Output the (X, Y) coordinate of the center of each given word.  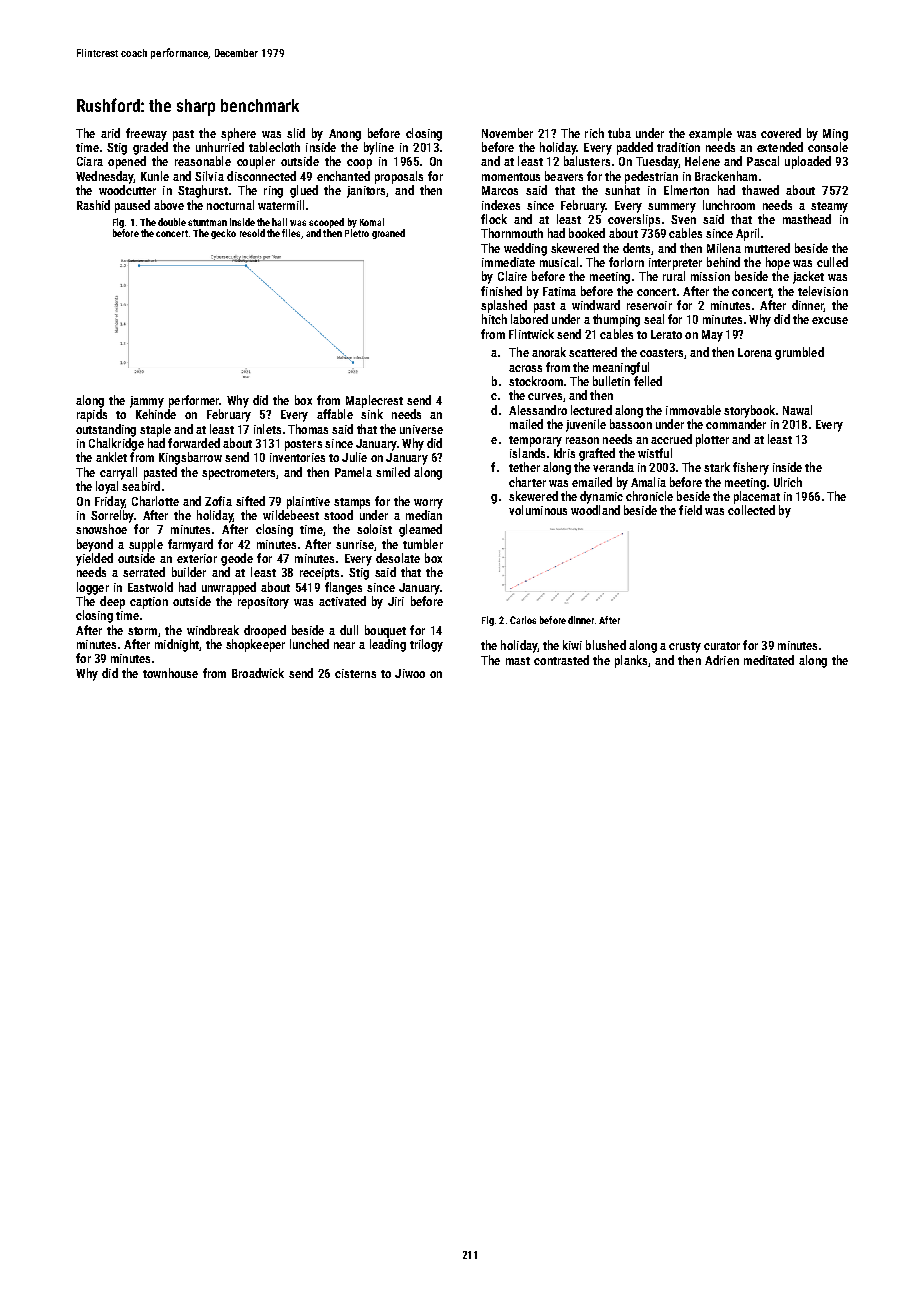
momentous (511, 177)
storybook (749, 411)
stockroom (536, 381)
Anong (345, 135)
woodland (595, 510)
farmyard (190, 545)
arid (110, 133)
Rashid (93, 205)
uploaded (808, 162)
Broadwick (258, 673)
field (690, 510)
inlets (267, 429)
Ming (835, 135)
